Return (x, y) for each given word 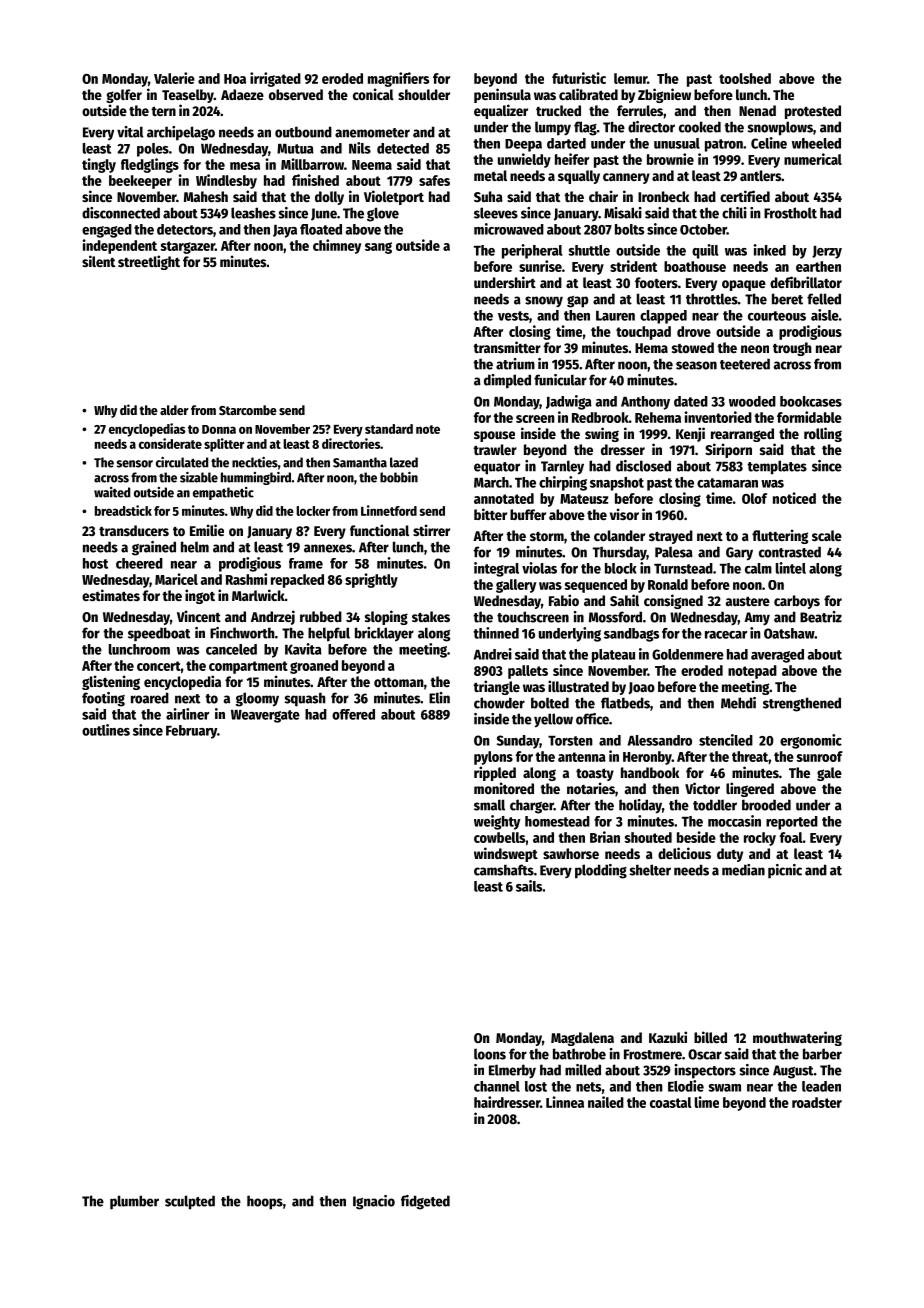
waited (112, 492)
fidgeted (425, 1202)
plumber (134, 1202)
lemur (630, 78)
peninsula (502, 95)
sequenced (596, 586)
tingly (99, 165)
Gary (739, 554)
